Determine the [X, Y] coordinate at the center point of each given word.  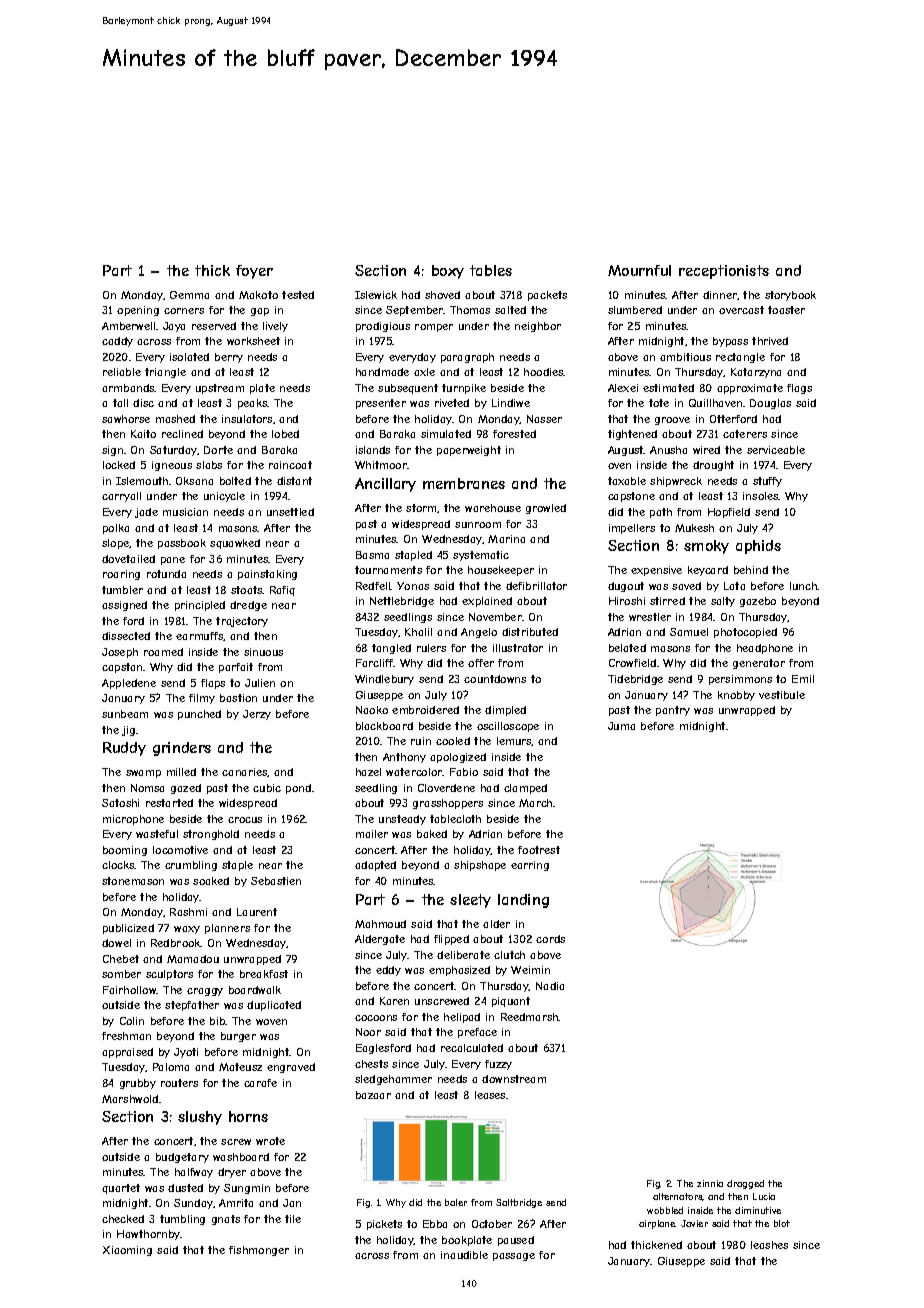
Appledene [129, 684]
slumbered [635, 310]
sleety [470, 901]
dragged [745, 1184]
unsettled [290, 512]
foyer [254, 272]
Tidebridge [635, 680]
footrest [539, 850]
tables [491, 270]
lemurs [514, 741]
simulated [446, 434]
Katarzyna [756, 373]
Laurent [257, 912]
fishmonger [259, 1251]
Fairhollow [130, 990]
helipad [462, 1018]
